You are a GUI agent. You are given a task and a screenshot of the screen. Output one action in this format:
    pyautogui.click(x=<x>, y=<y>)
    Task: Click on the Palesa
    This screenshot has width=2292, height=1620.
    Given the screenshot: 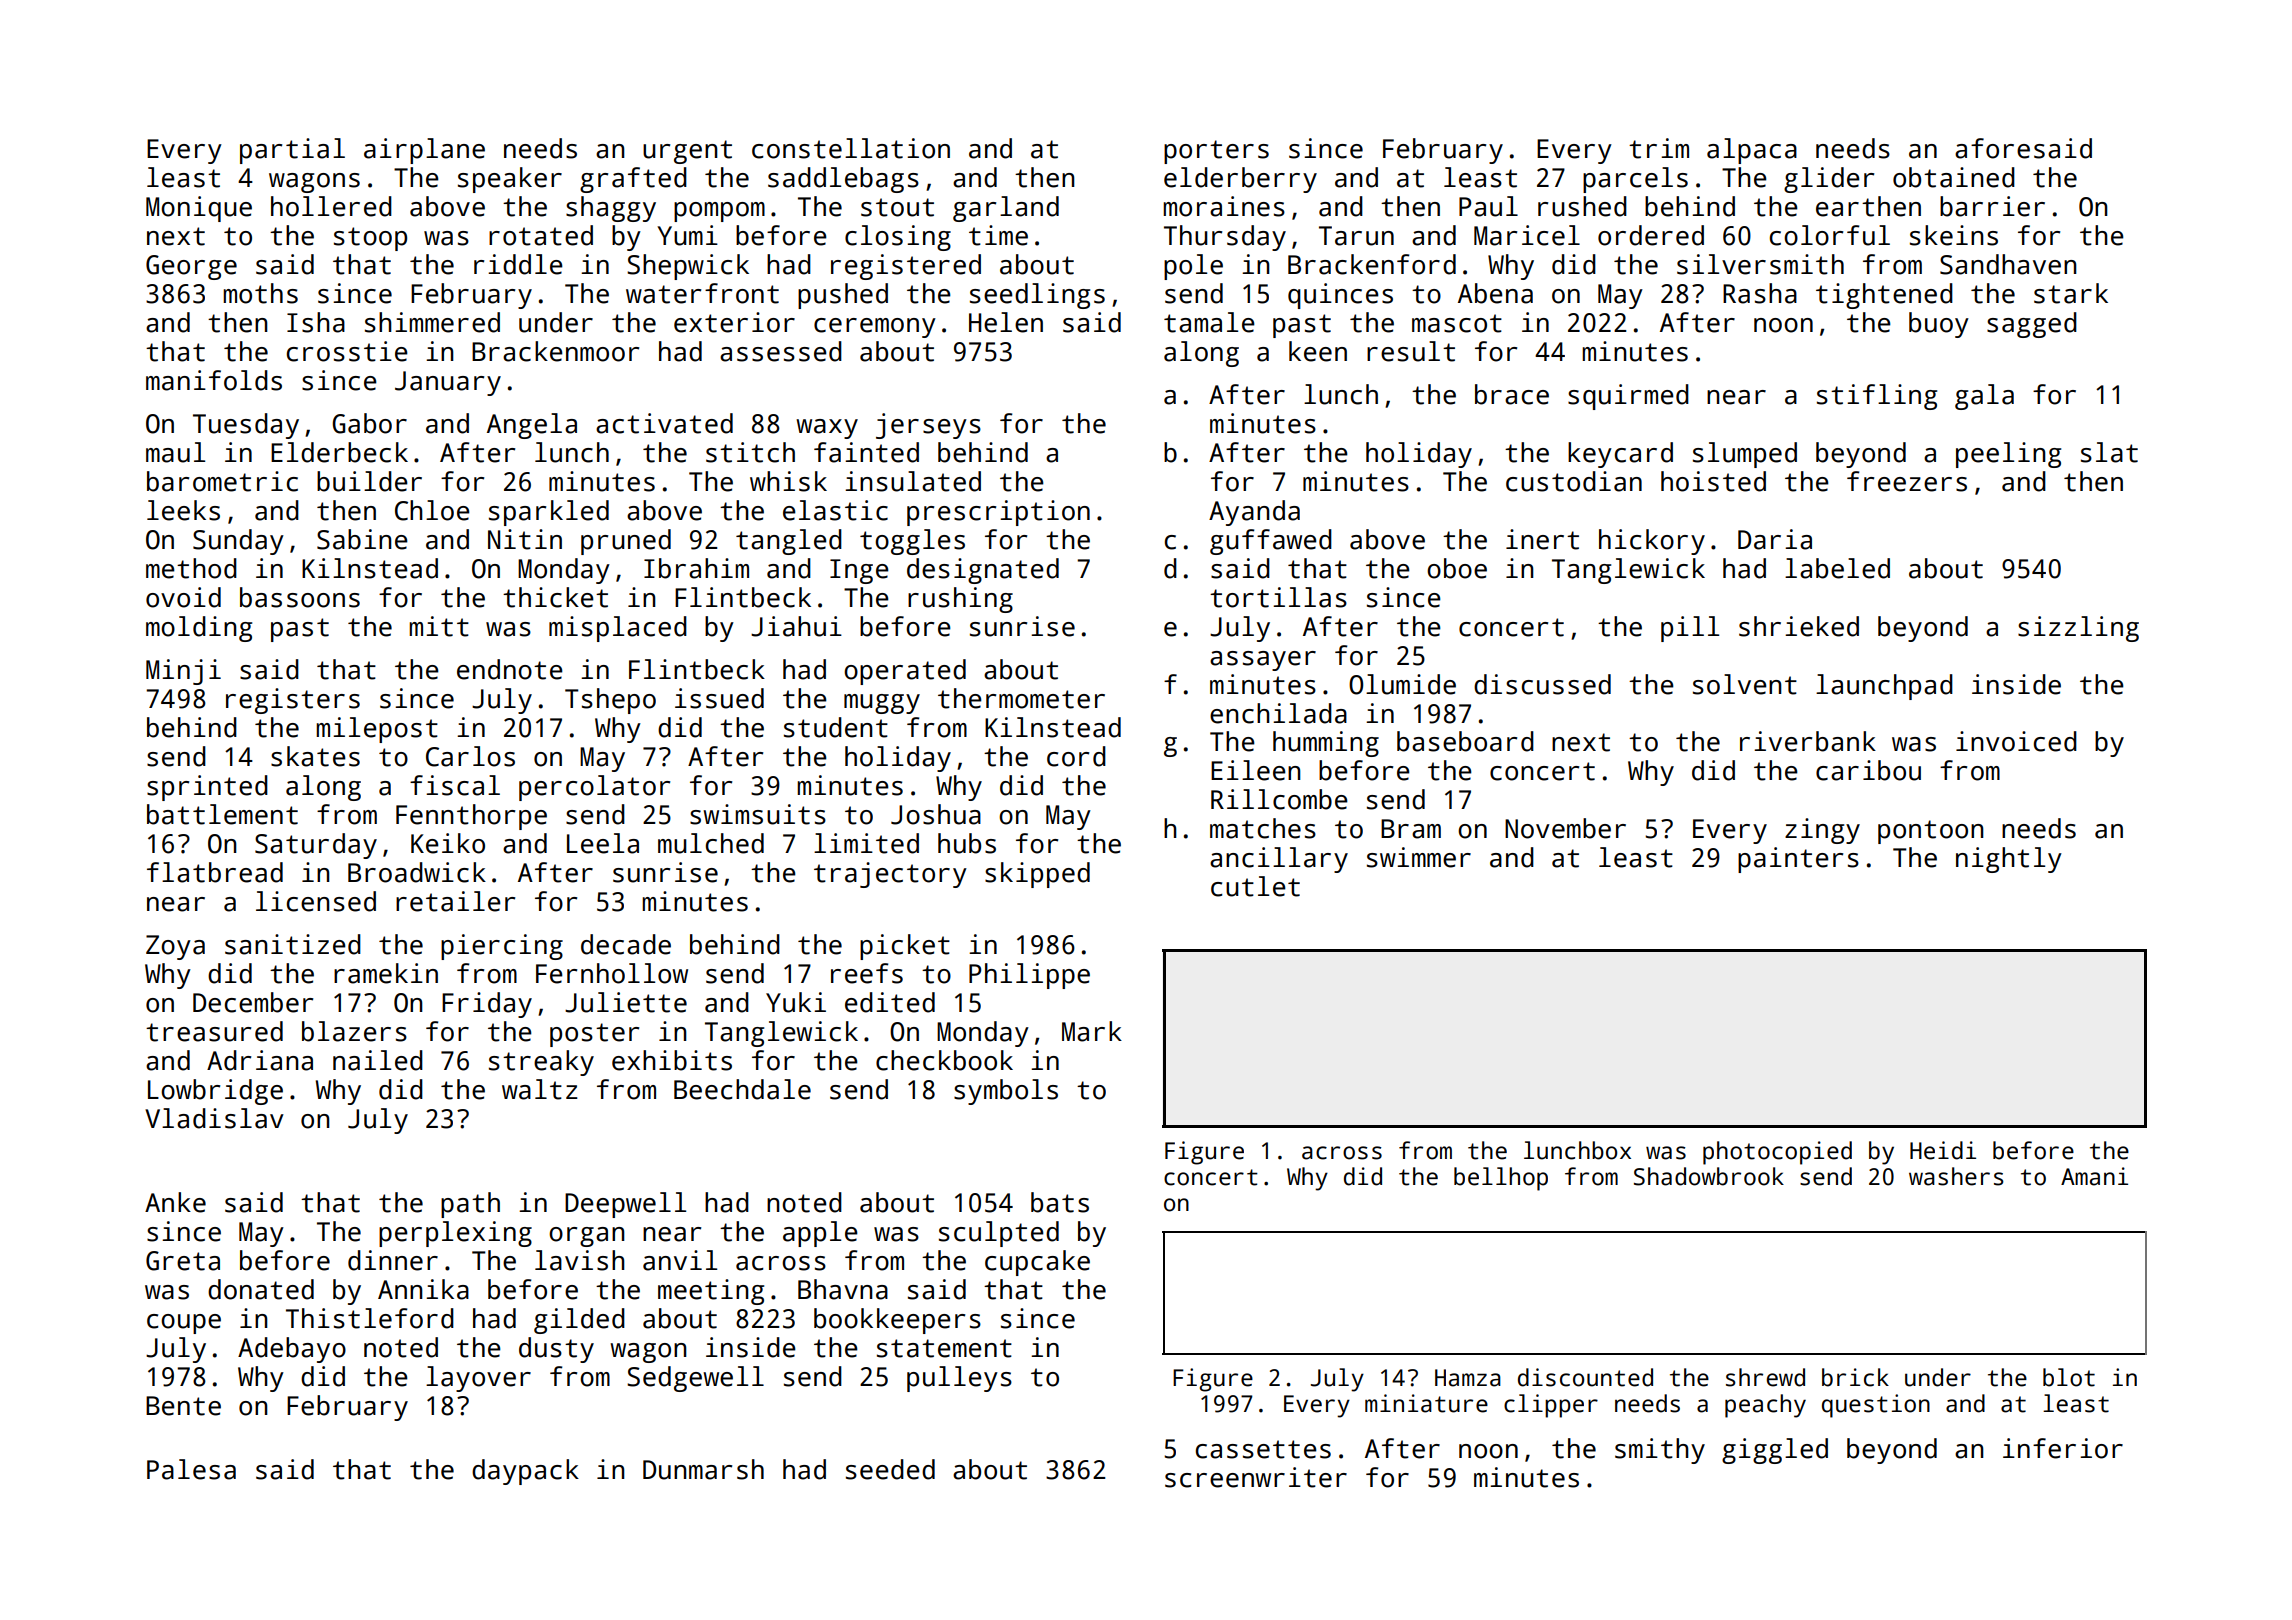 What is the action you would take?
    pyautogui.click(x=191, y=1469)
